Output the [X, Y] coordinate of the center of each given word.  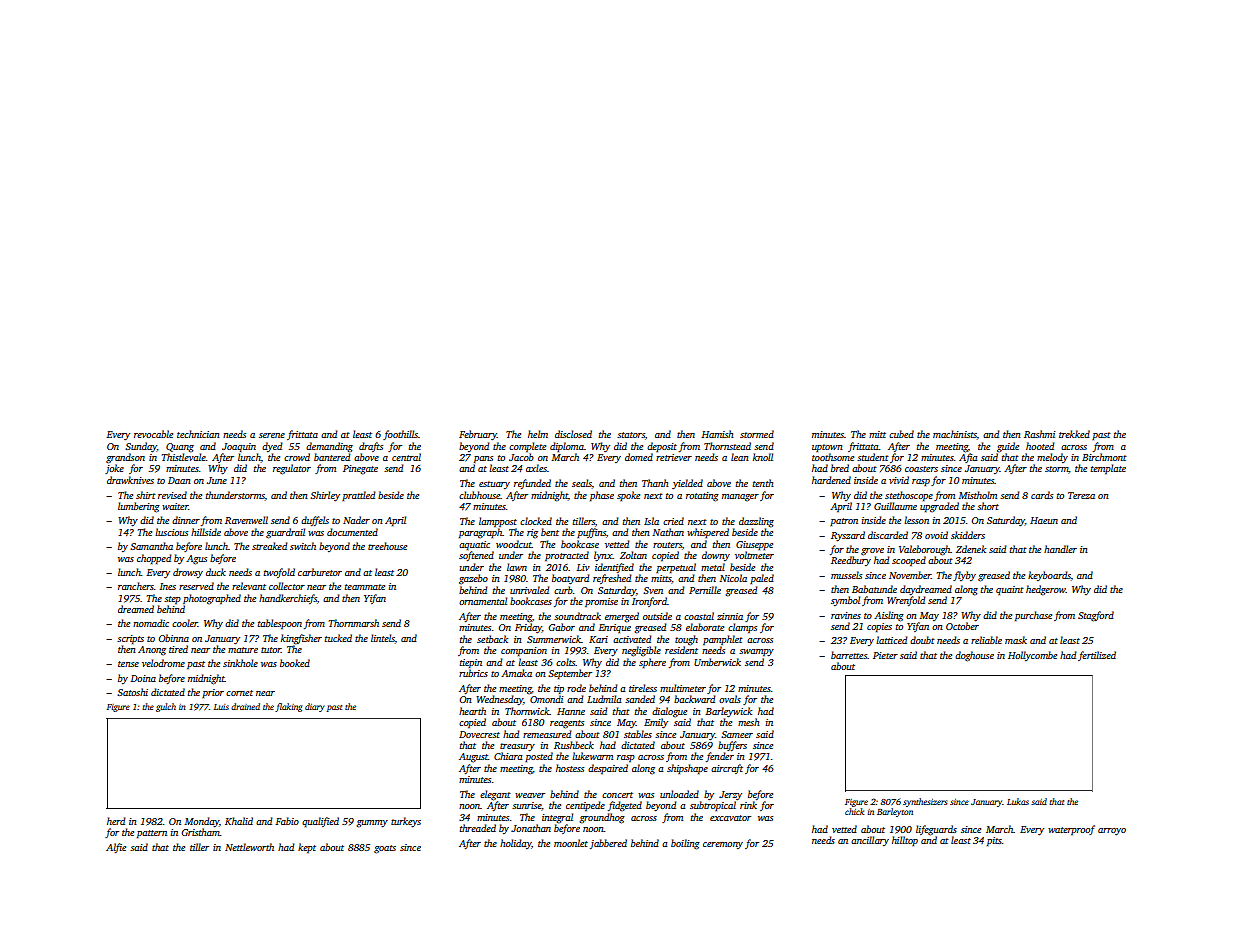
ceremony [723, 845]
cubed [901, 434]
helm [538, 434]
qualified [320, 822]
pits [994, 842]
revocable [153, 434]
